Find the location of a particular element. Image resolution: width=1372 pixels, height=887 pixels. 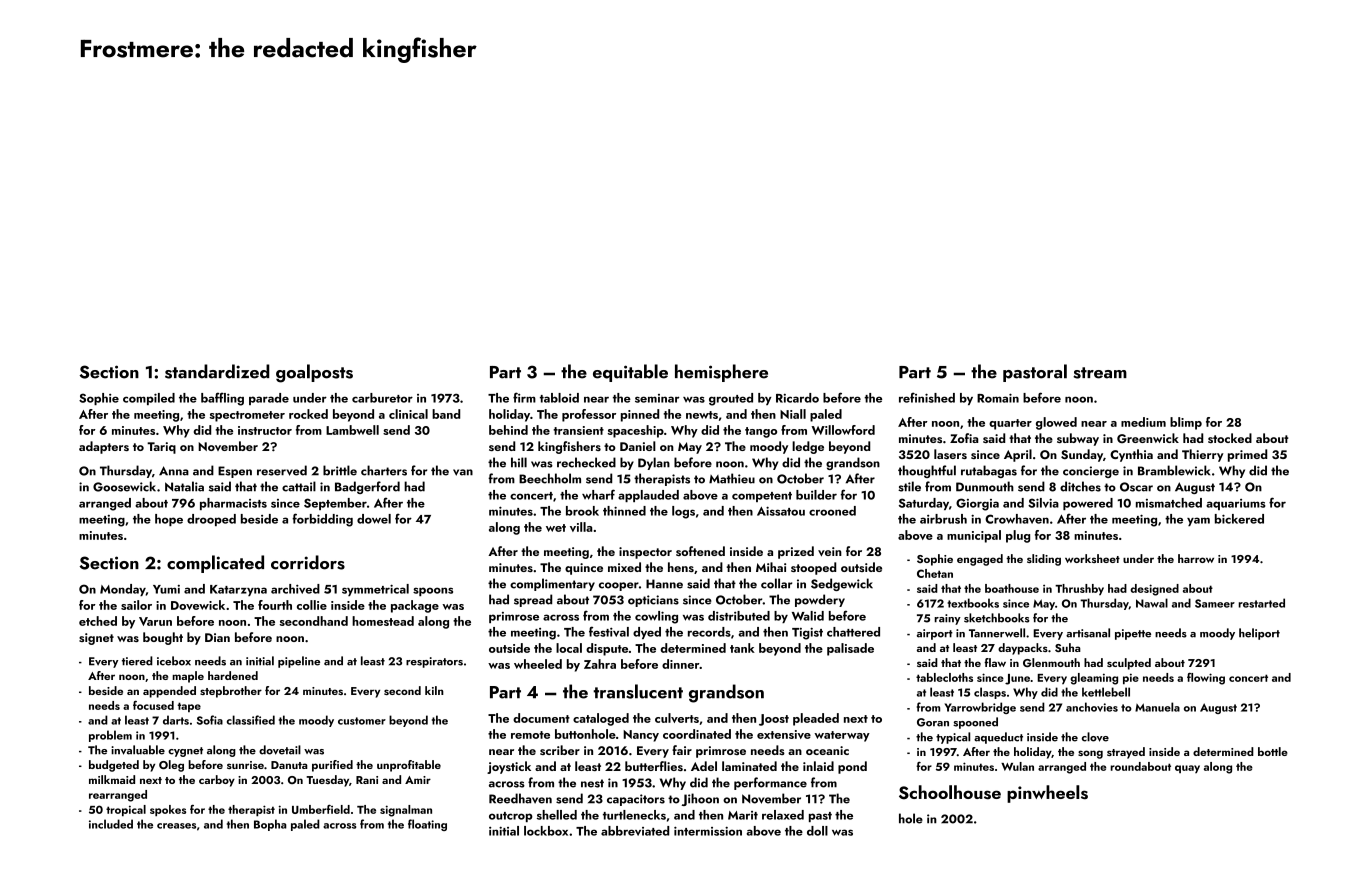

creases is located at coordinates (176, 826).
